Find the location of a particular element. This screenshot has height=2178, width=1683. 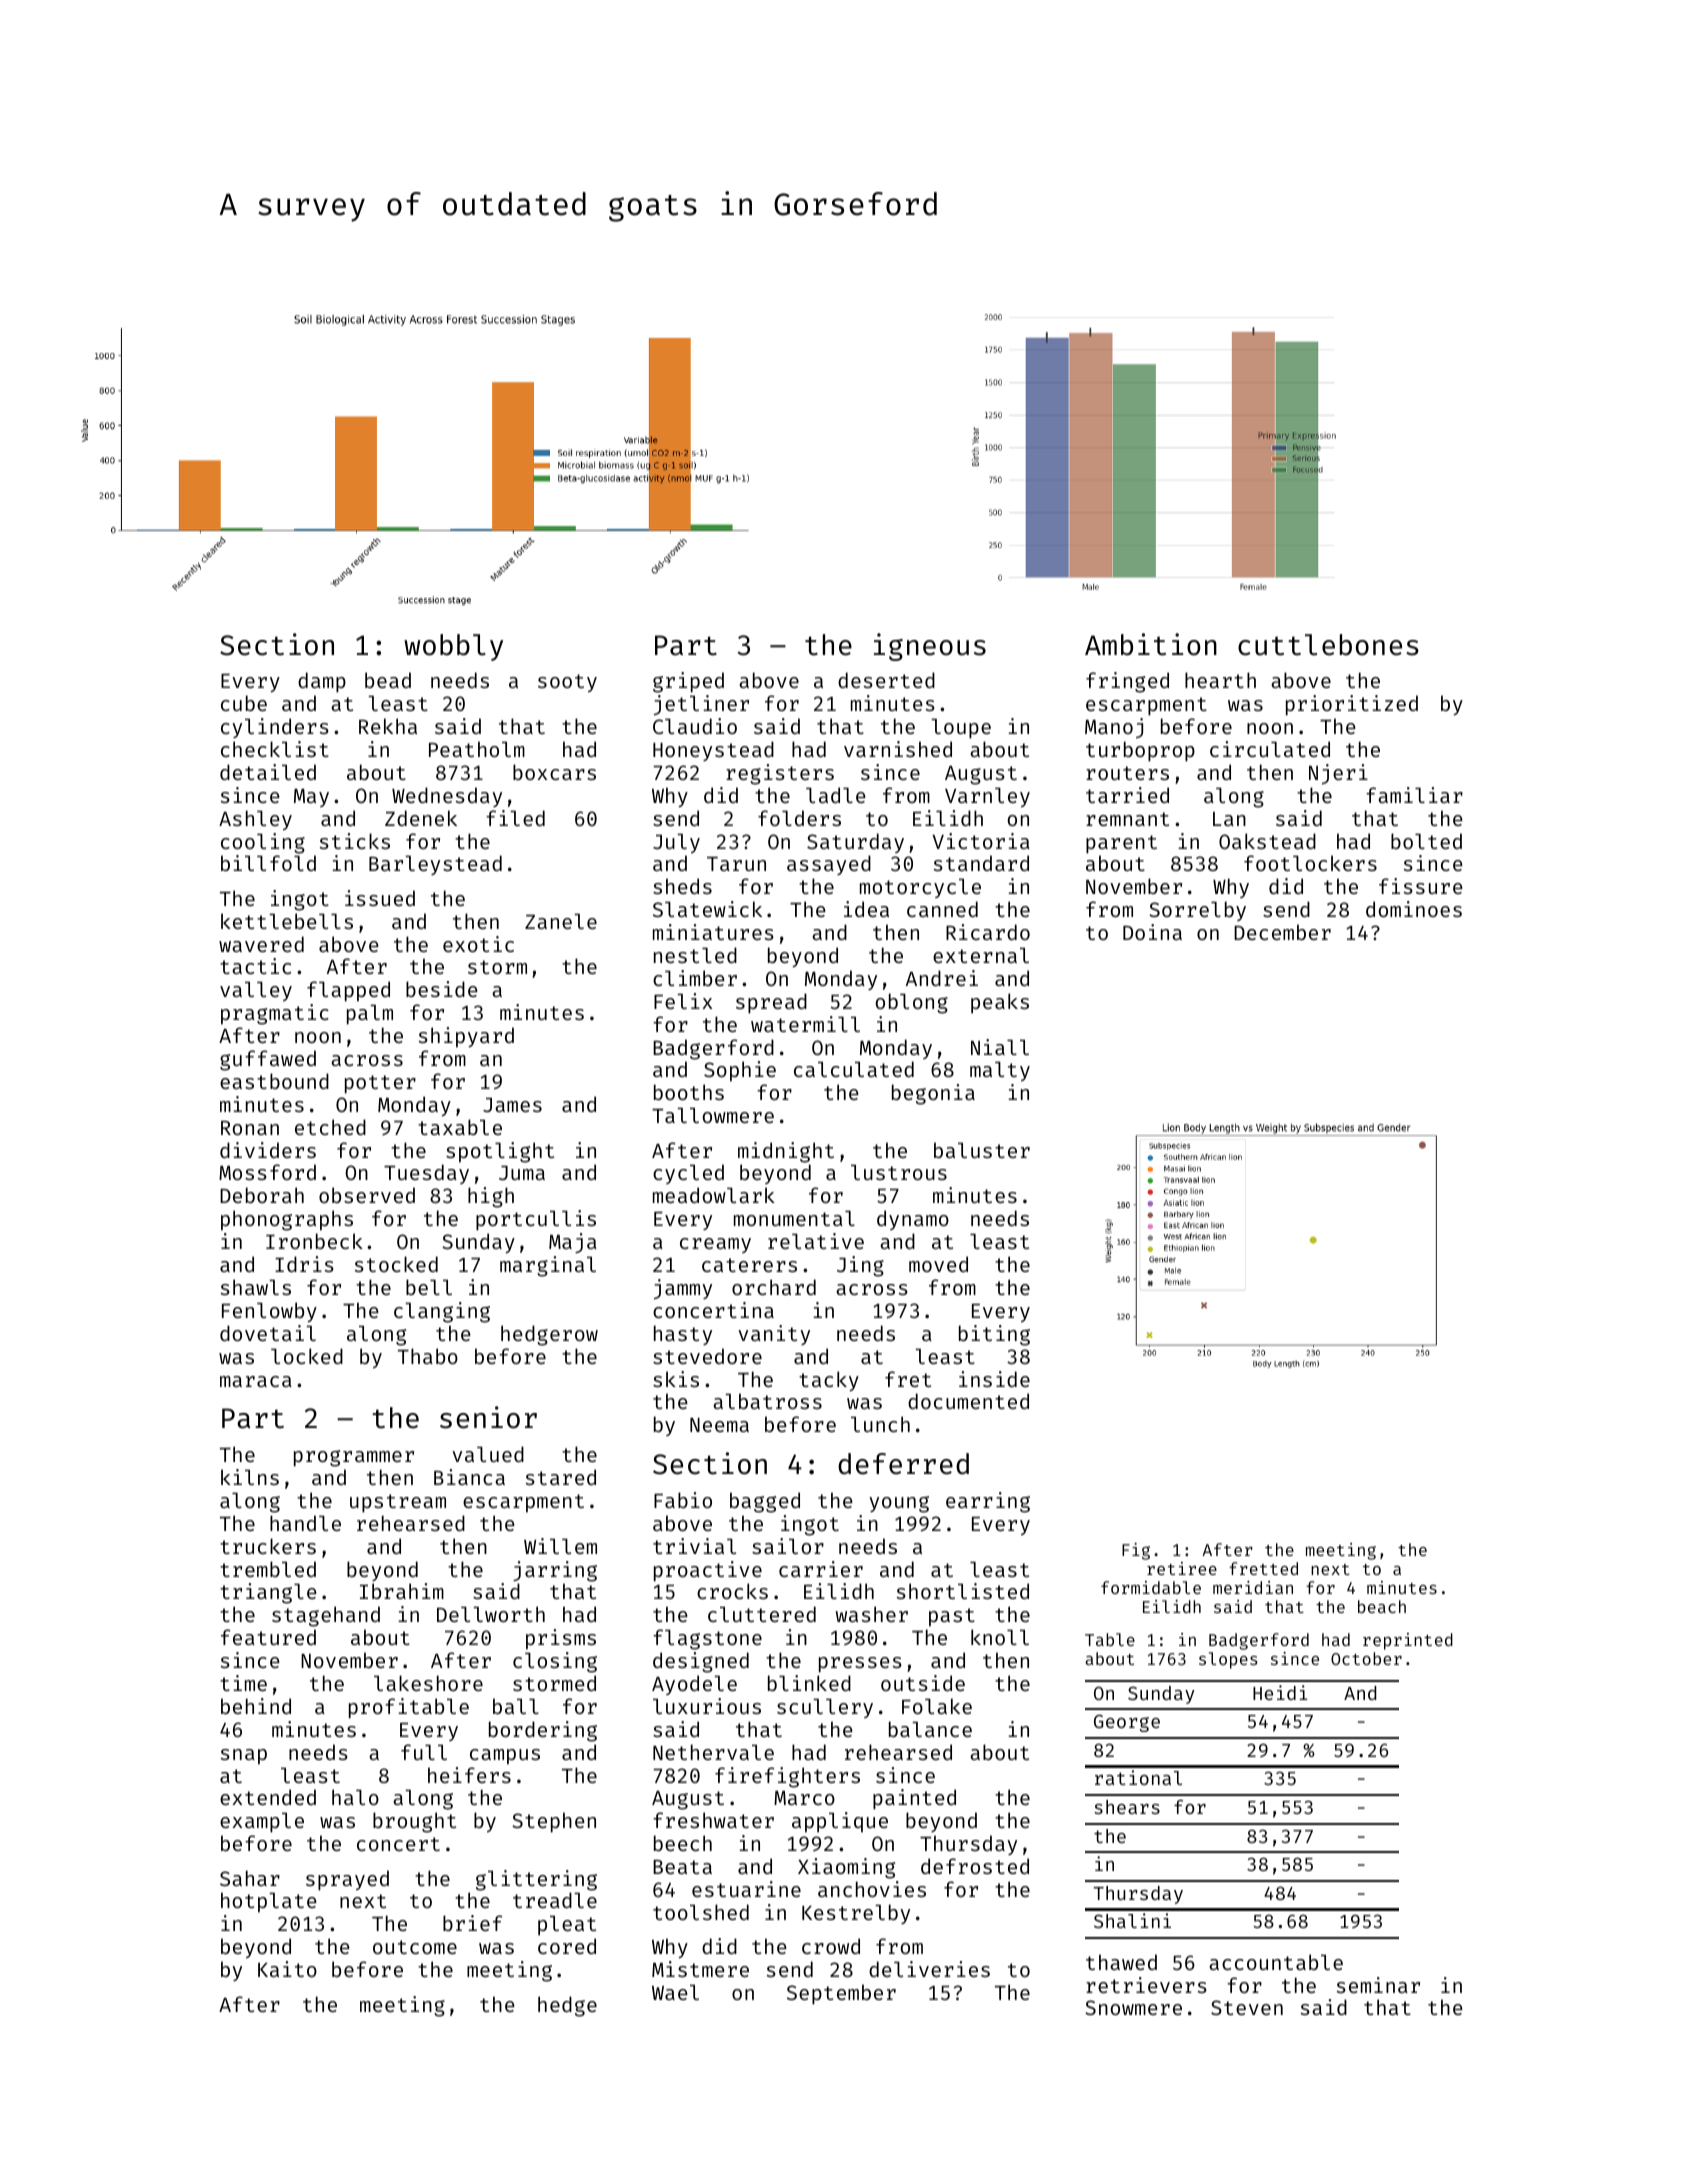

deferred is located at coordinates (903, 1464).
